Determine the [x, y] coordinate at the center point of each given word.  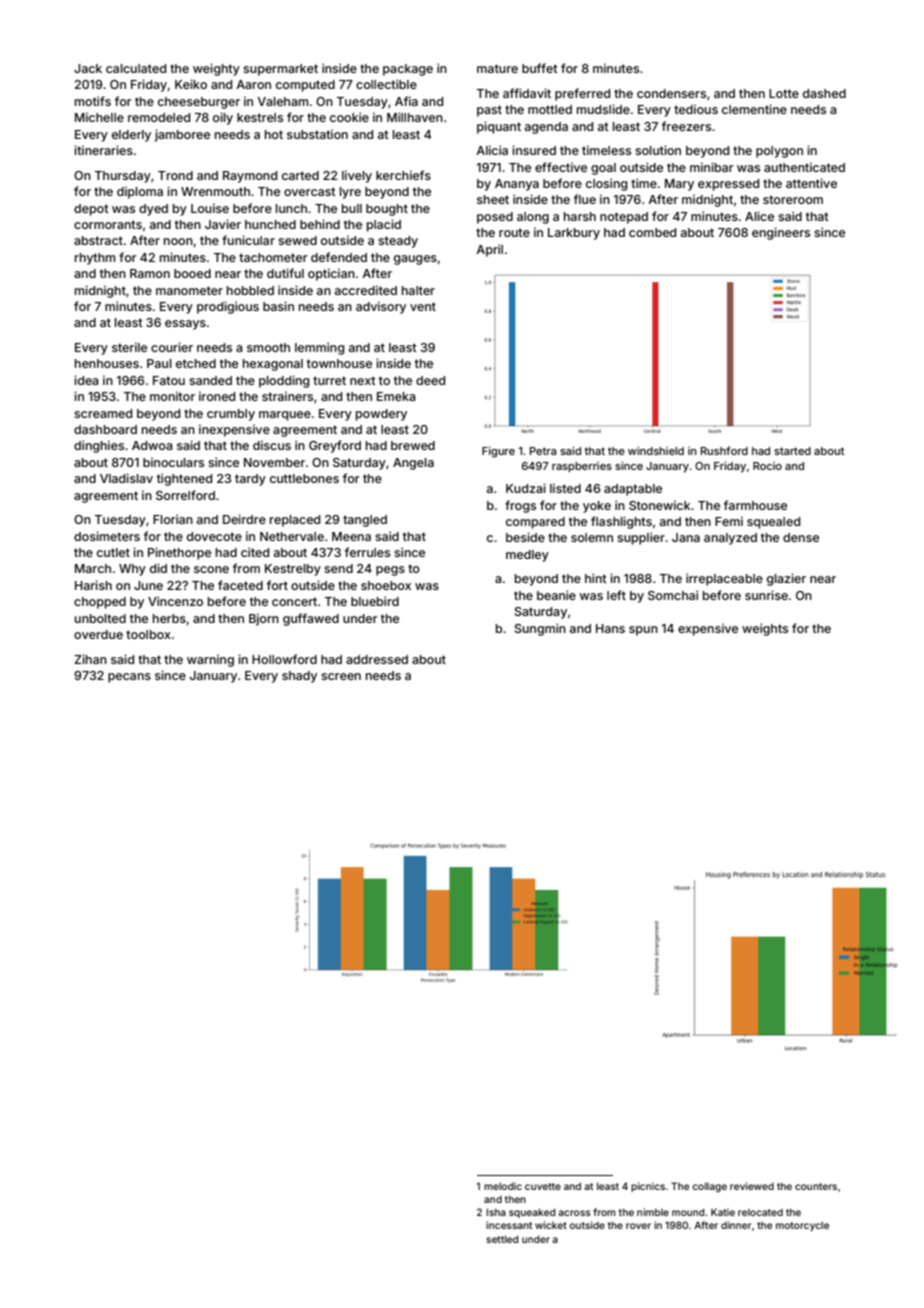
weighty [216, 69]
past [489, 111]
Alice [759, 216]
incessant [509, 1225]
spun [643, 631]
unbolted [100, 618]
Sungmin [540, 629]
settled [502, 1239]
